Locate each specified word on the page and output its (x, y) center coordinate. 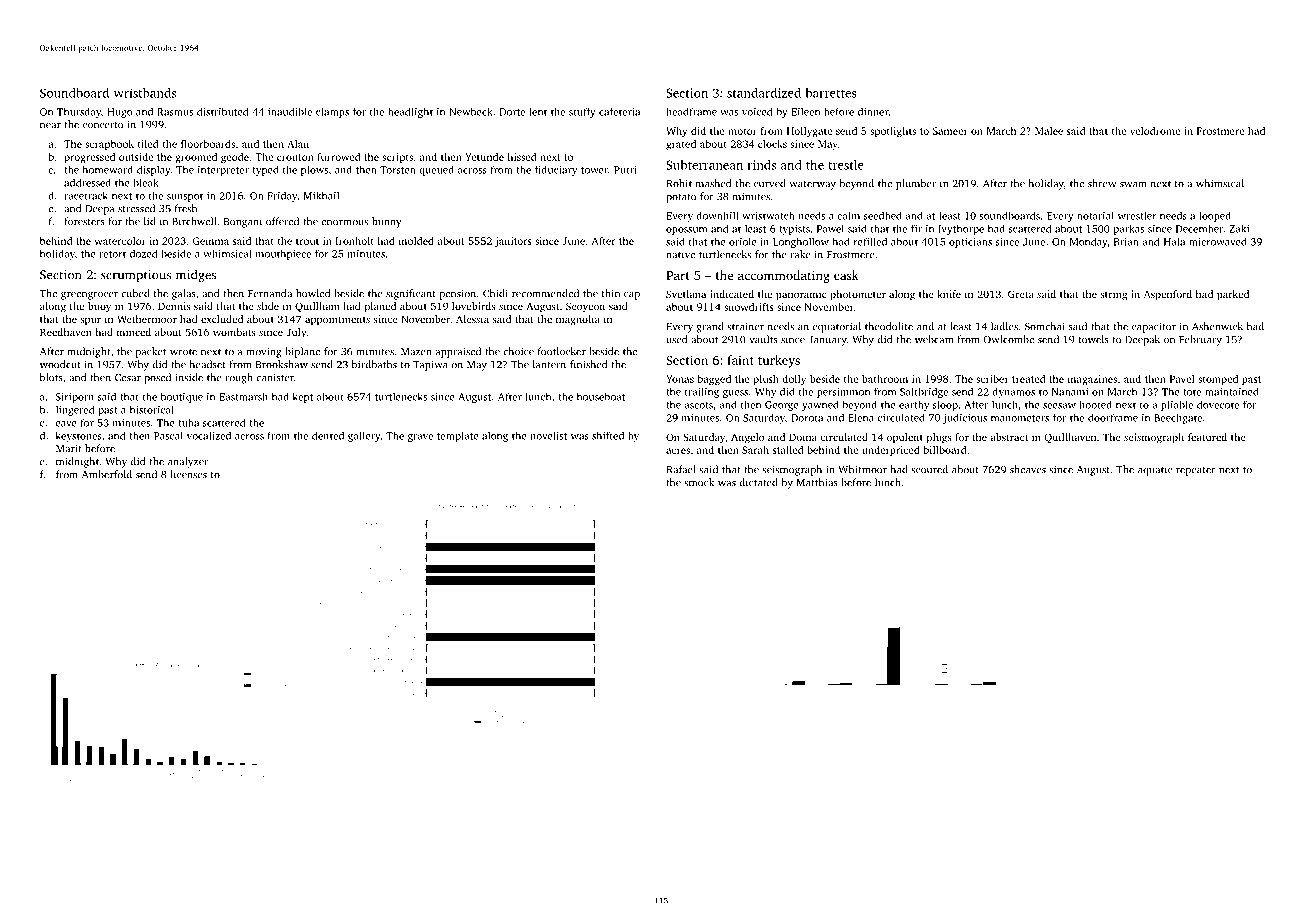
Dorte (512, 112)
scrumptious (136, 276)
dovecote (1218, 404)
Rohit (679, 183)
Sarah (755, 450)
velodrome (1155, 131)
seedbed (883, 216)
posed (157, 378)
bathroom (885, 379)
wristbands (145, 93)
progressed (89, 158)
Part (678, 275)
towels (1094, 339)
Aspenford (1168, 295)
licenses (188, 474)
